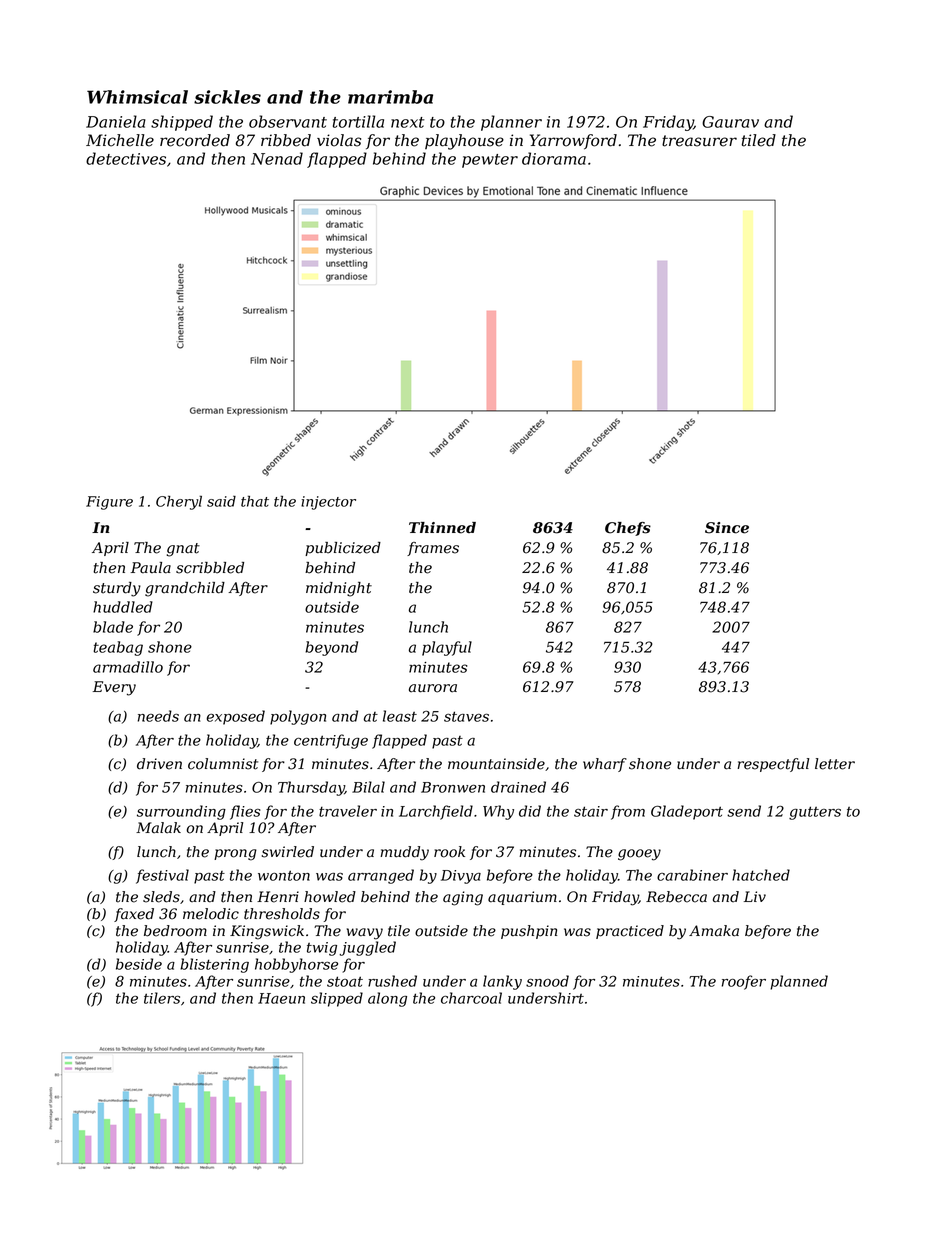 The height and width of the screenshot is (1233, 952). What do you see at coordinates (699, 141) in the screenshot?
I see `treasurer` at bounding box center [699, 141].
